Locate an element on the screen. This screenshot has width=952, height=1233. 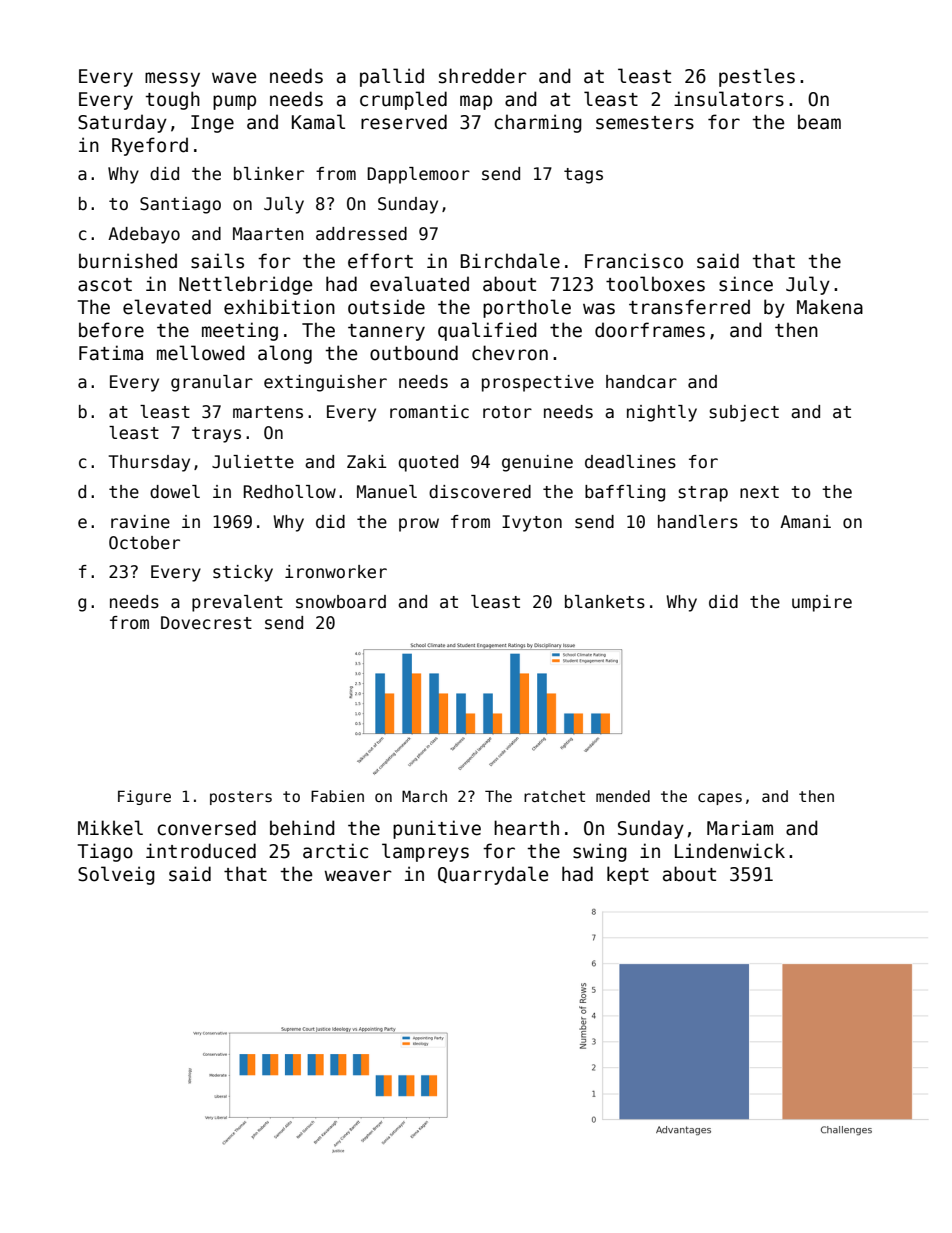
umpire is located at coordinates (822, 603).
